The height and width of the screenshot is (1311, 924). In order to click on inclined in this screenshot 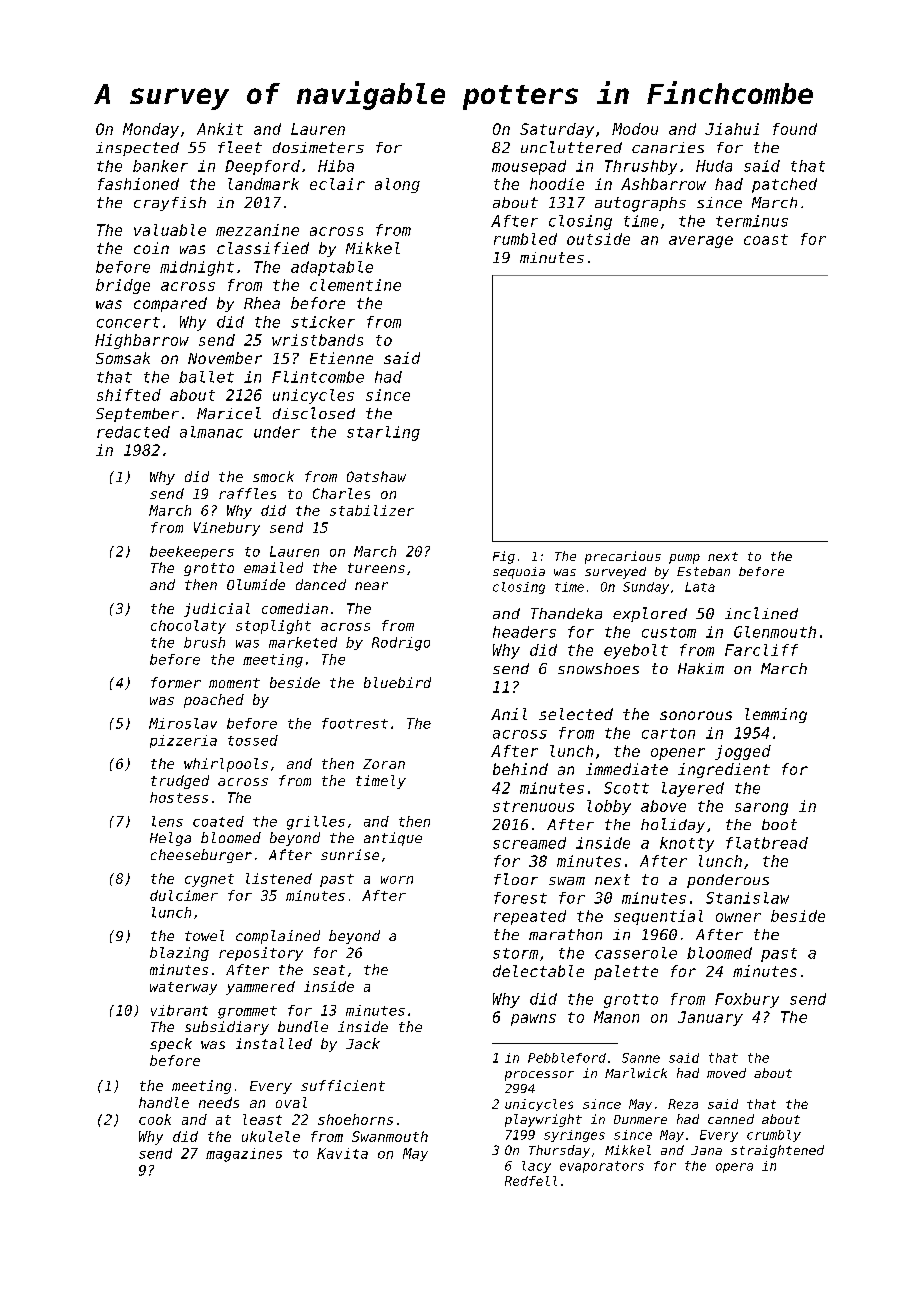, I will do `click(761, 613)`.
